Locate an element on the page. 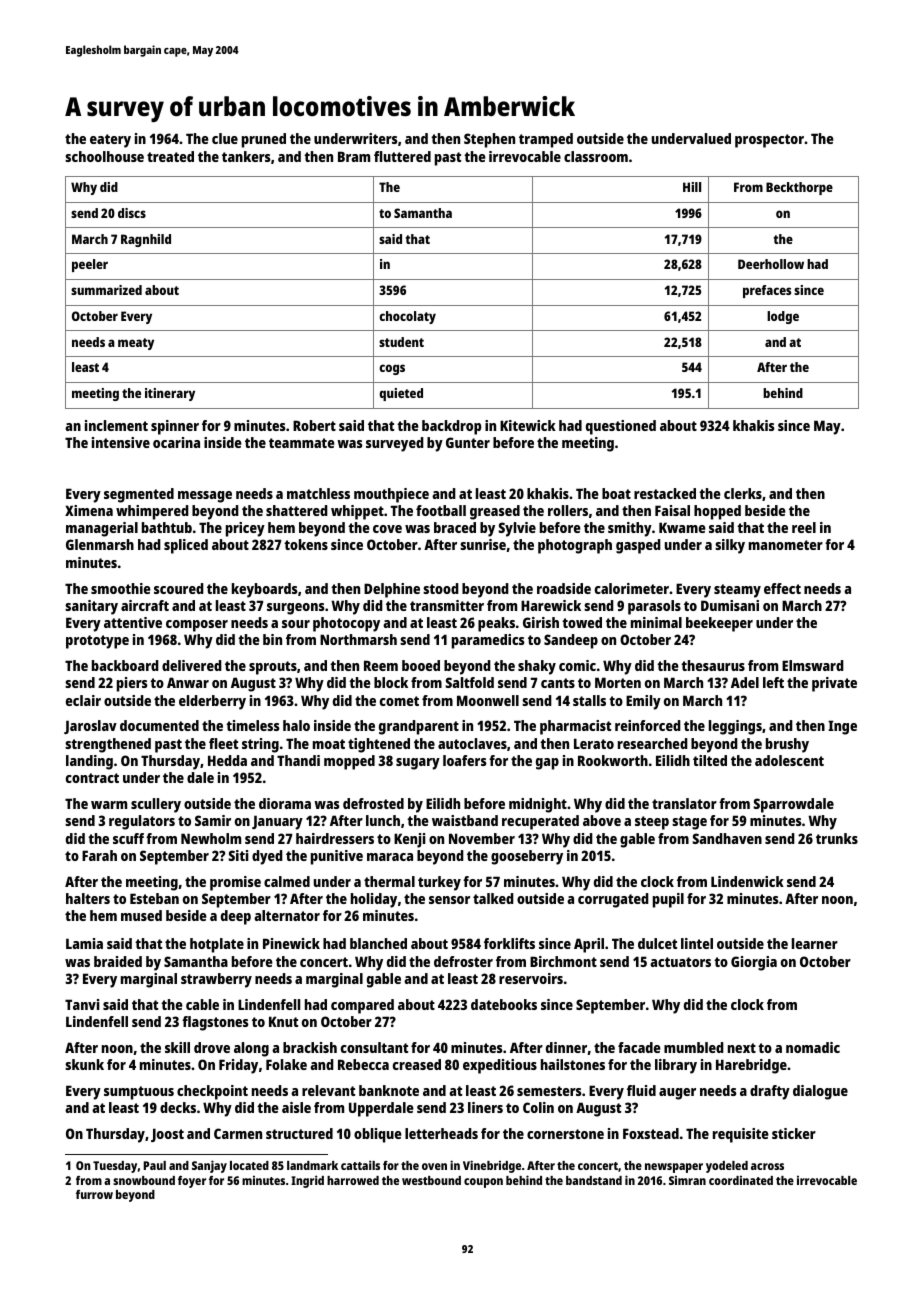  pharmacist is located at coordinates (575, 727).
